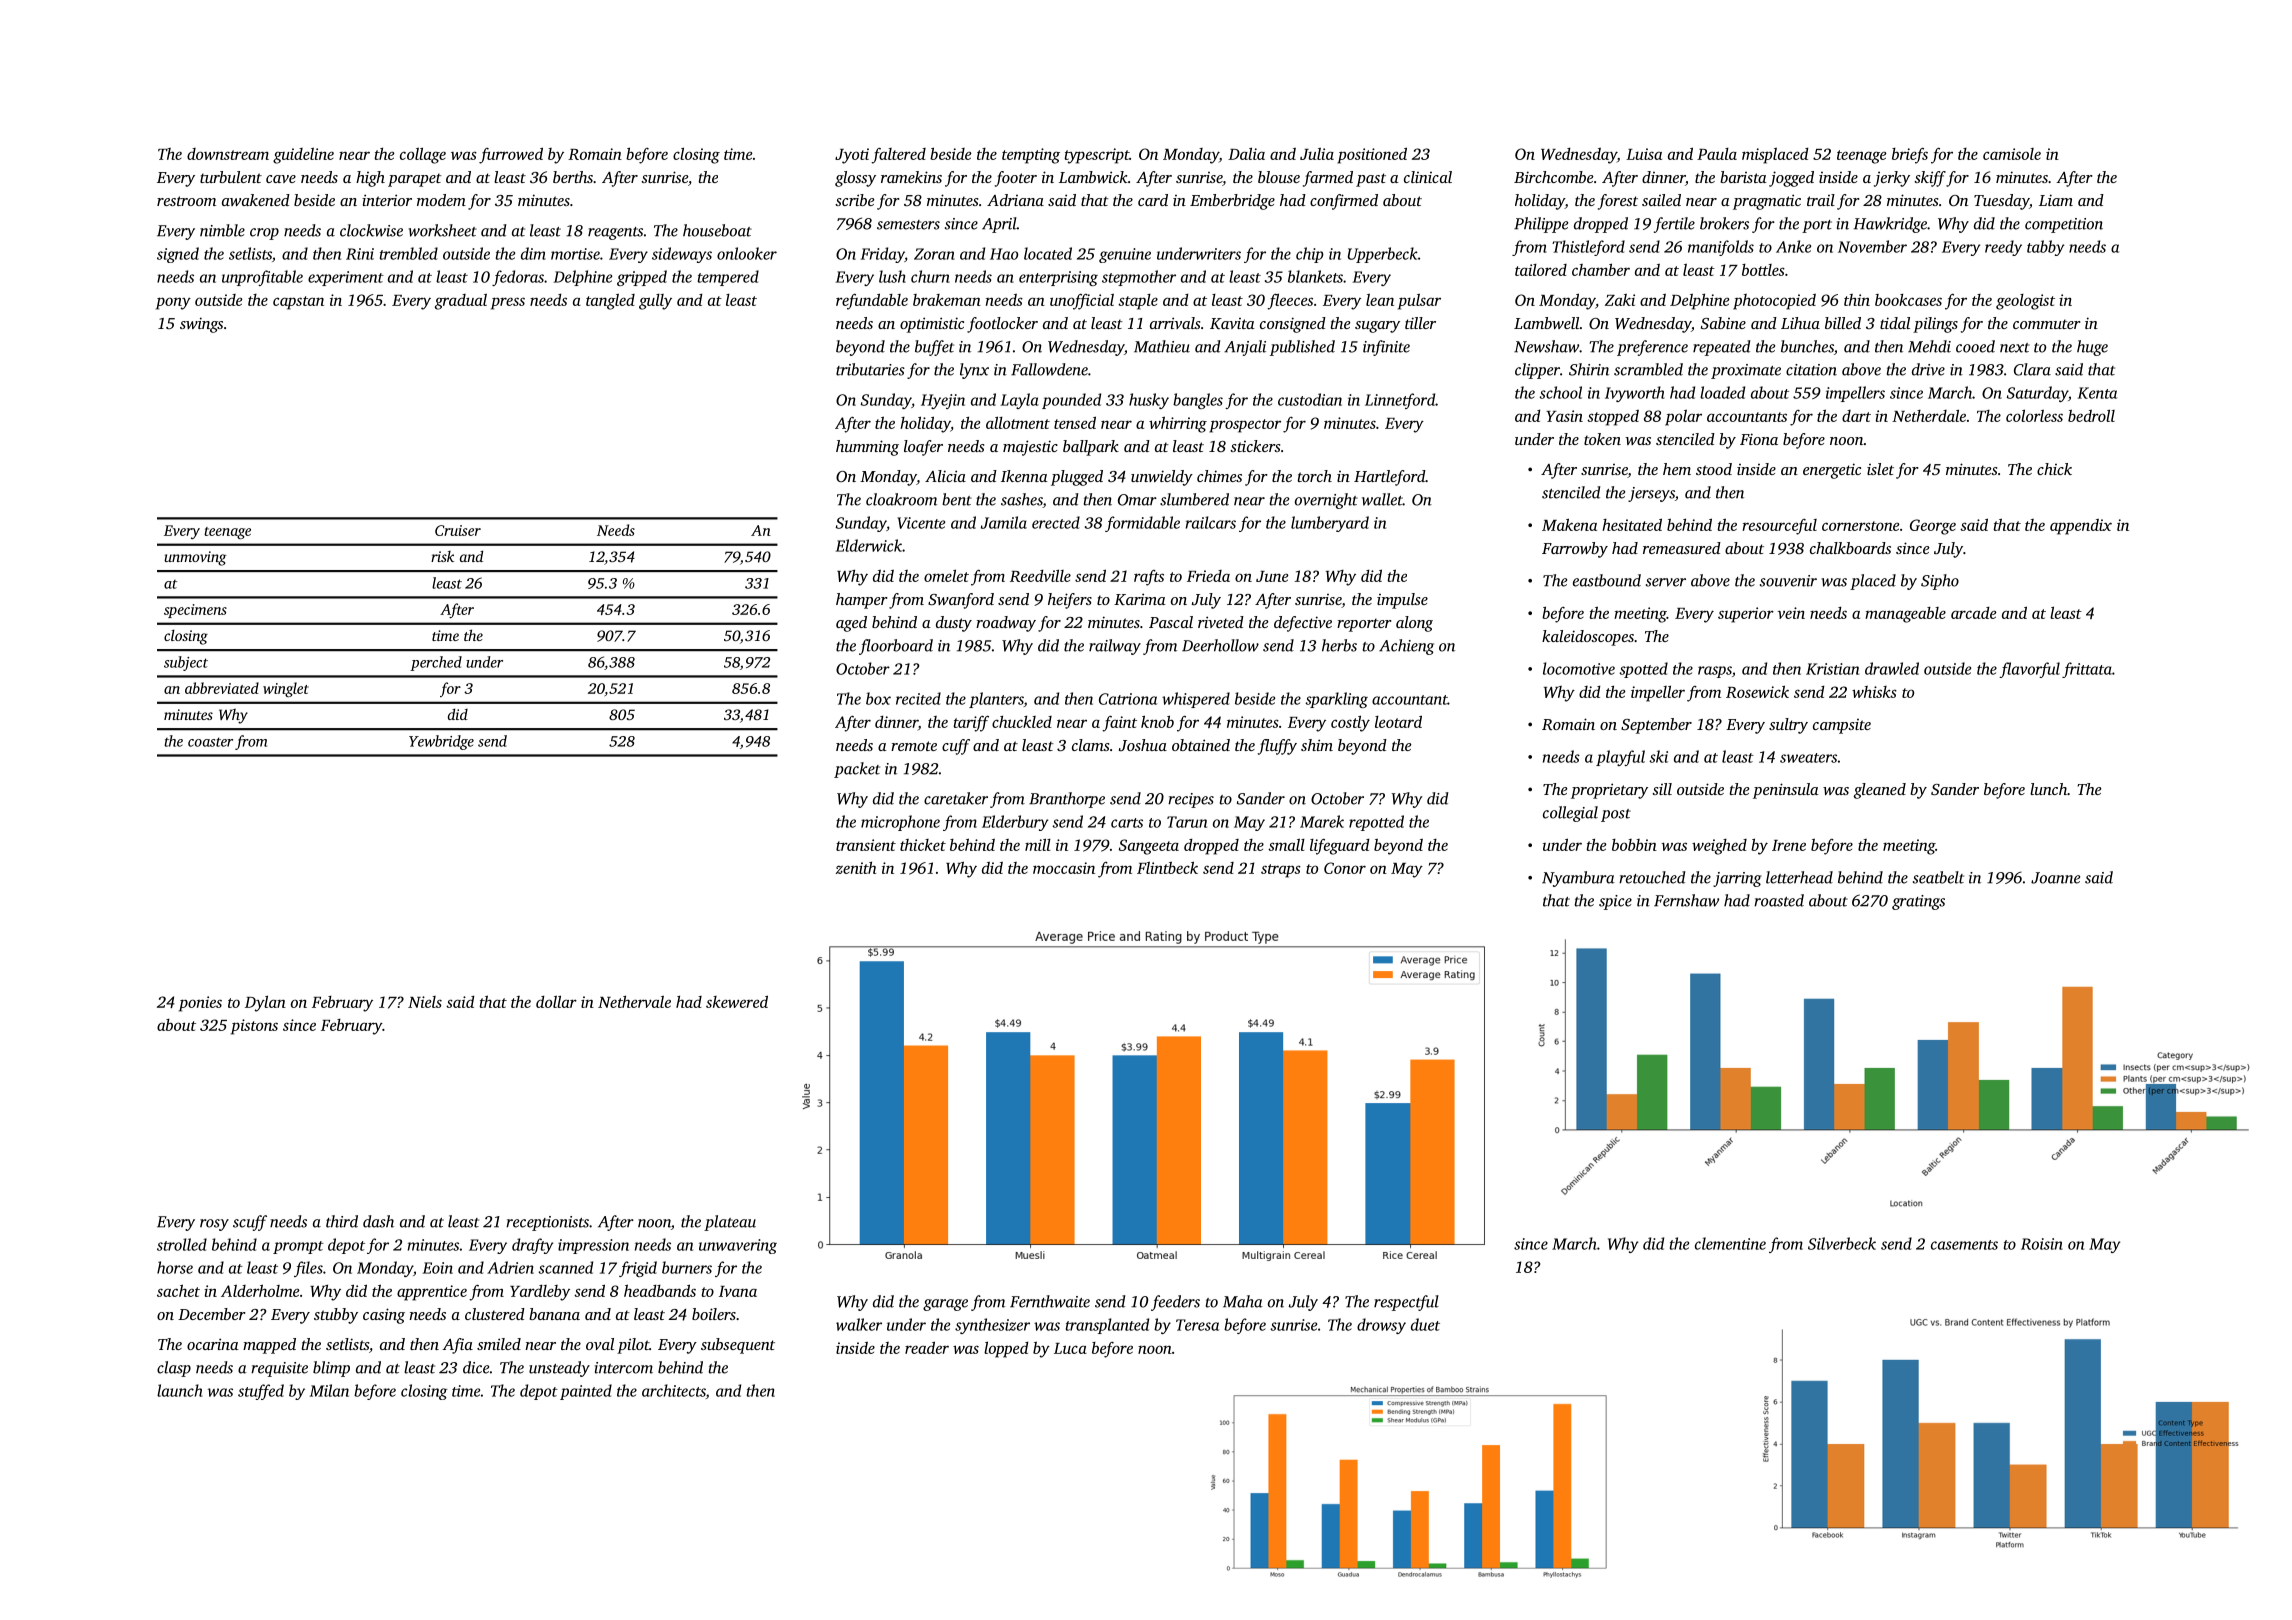 The image size is (2292, 1620). What do you see at coordinates (371, 230) in the page?
I see `clockwise` at bounding box center [371, 230].
